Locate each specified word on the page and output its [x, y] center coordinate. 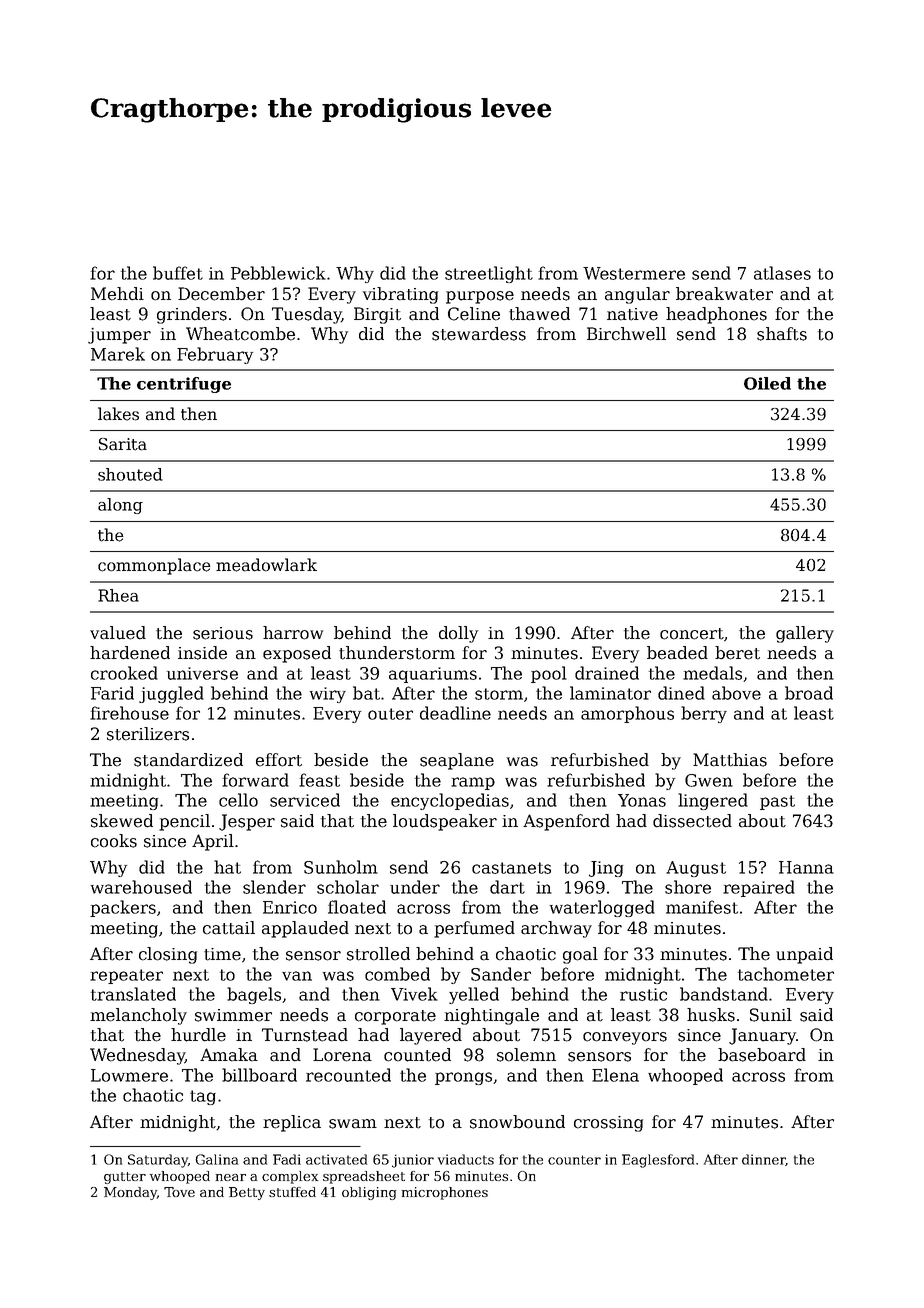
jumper [119, 336]
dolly [458, 634]
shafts [782, 334]
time [222, 954]
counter [574, 1160]
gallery [805, 634]
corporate [395, 1017]
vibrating [400, 295]
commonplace [154, 566]
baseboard [762, 1055]
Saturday [158, 1161]
